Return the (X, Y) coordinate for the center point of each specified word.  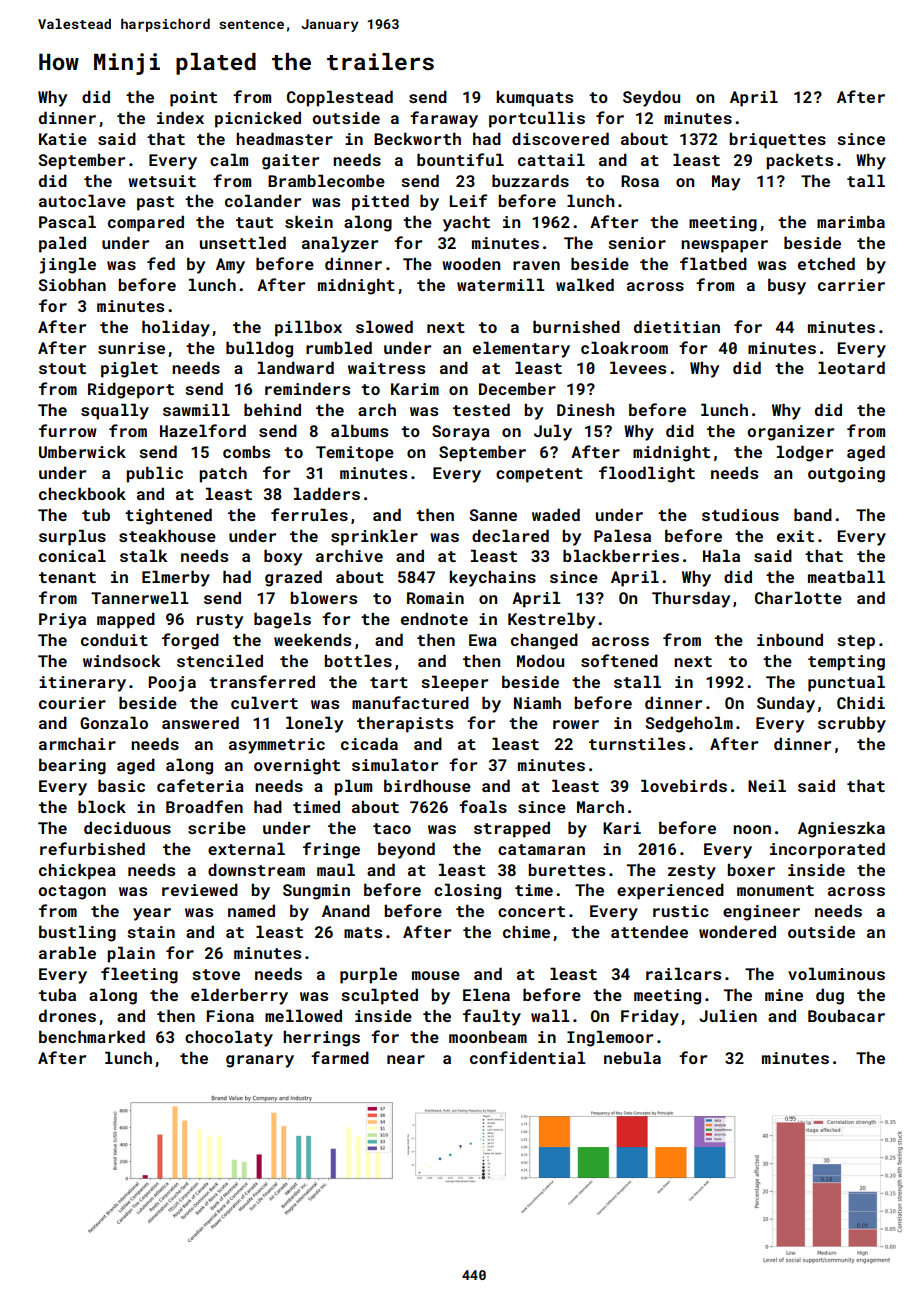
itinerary (82, 684)
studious (740, 514)
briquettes (778, 141)
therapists (405, 724)
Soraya (461, 433)
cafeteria (200, 785)
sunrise (131, 348)
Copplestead (340, 98)
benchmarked (92, 1036)
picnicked (258, 119)
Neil (767, 785)
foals (483, 806)
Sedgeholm (689, 724)
